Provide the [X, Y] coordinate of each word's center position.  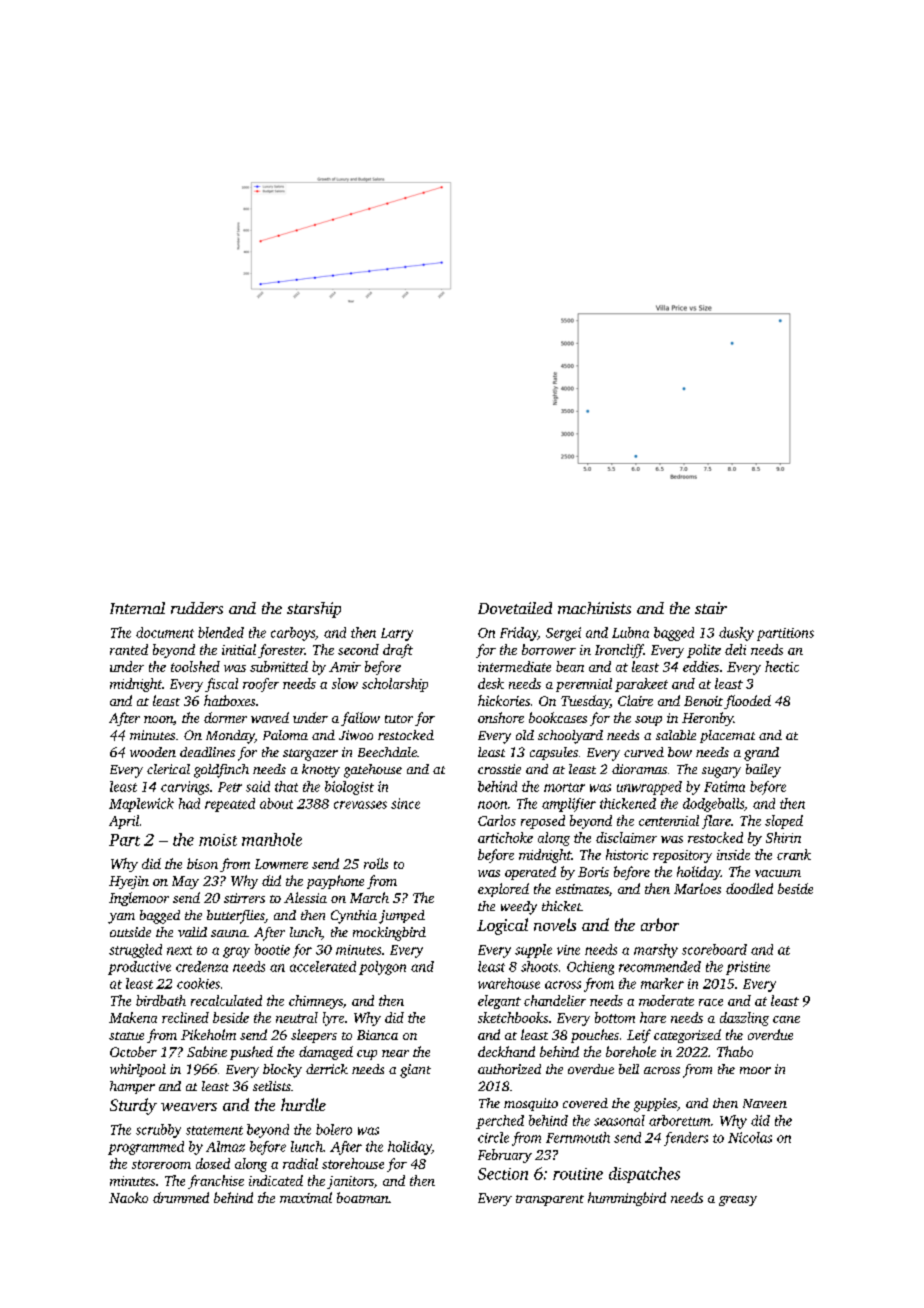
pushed [251, 1053]
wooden [153, 752]
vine [568, 950]
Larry [397, 634]
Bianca [377, 1035]
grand [761, 754]
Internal [137, 608]
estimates [582, 889]
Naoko [128, 1197]
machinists [594, 608]
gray [236, 952]
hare [653, 1017]
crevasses [360, 805]
